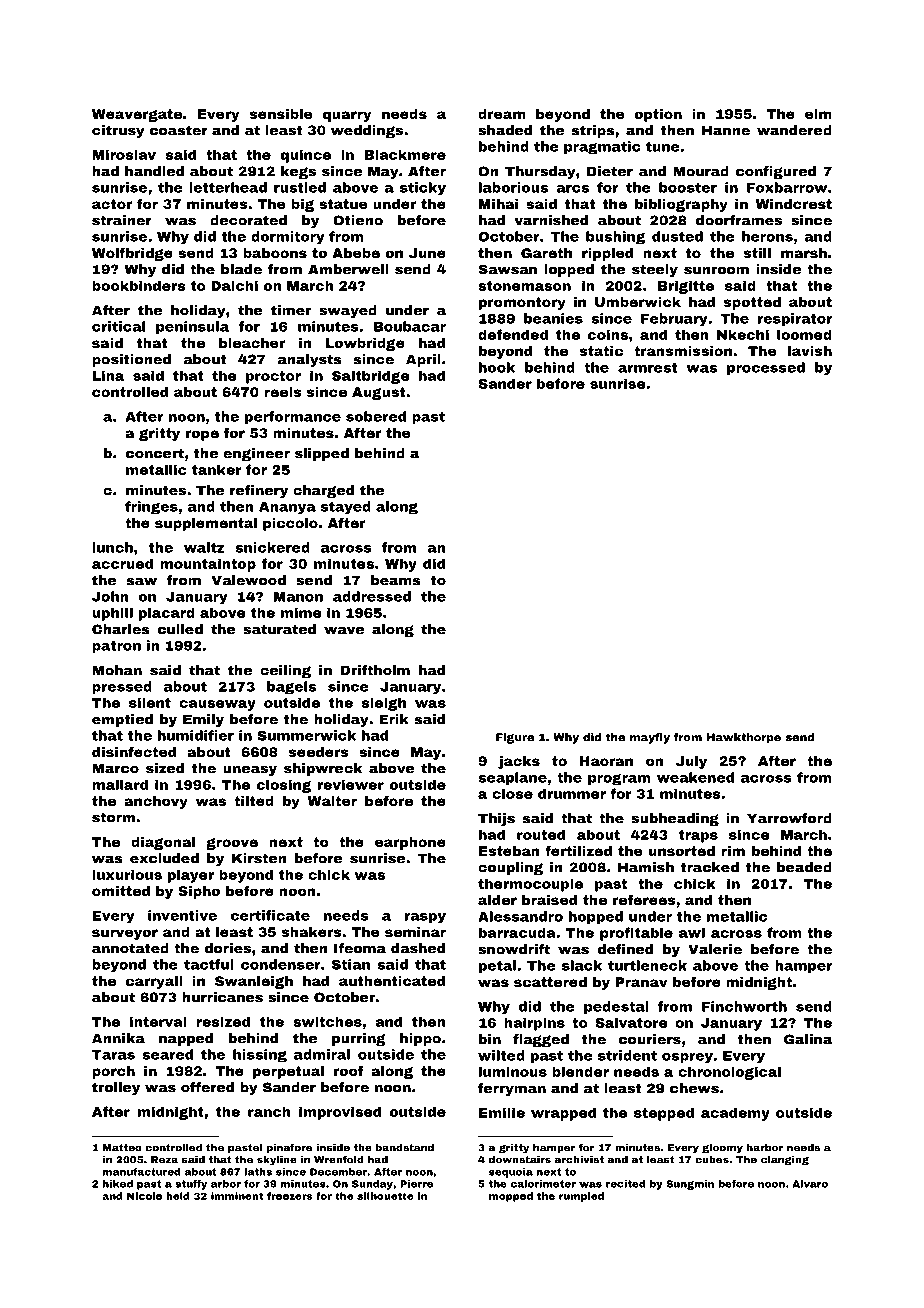 Image resolution: width=924 pixels, height=1308 pixels. What do you see at coordinates (498, 204) in the screenshot?
I see `Mihai` at bounding box center [498, 204].
